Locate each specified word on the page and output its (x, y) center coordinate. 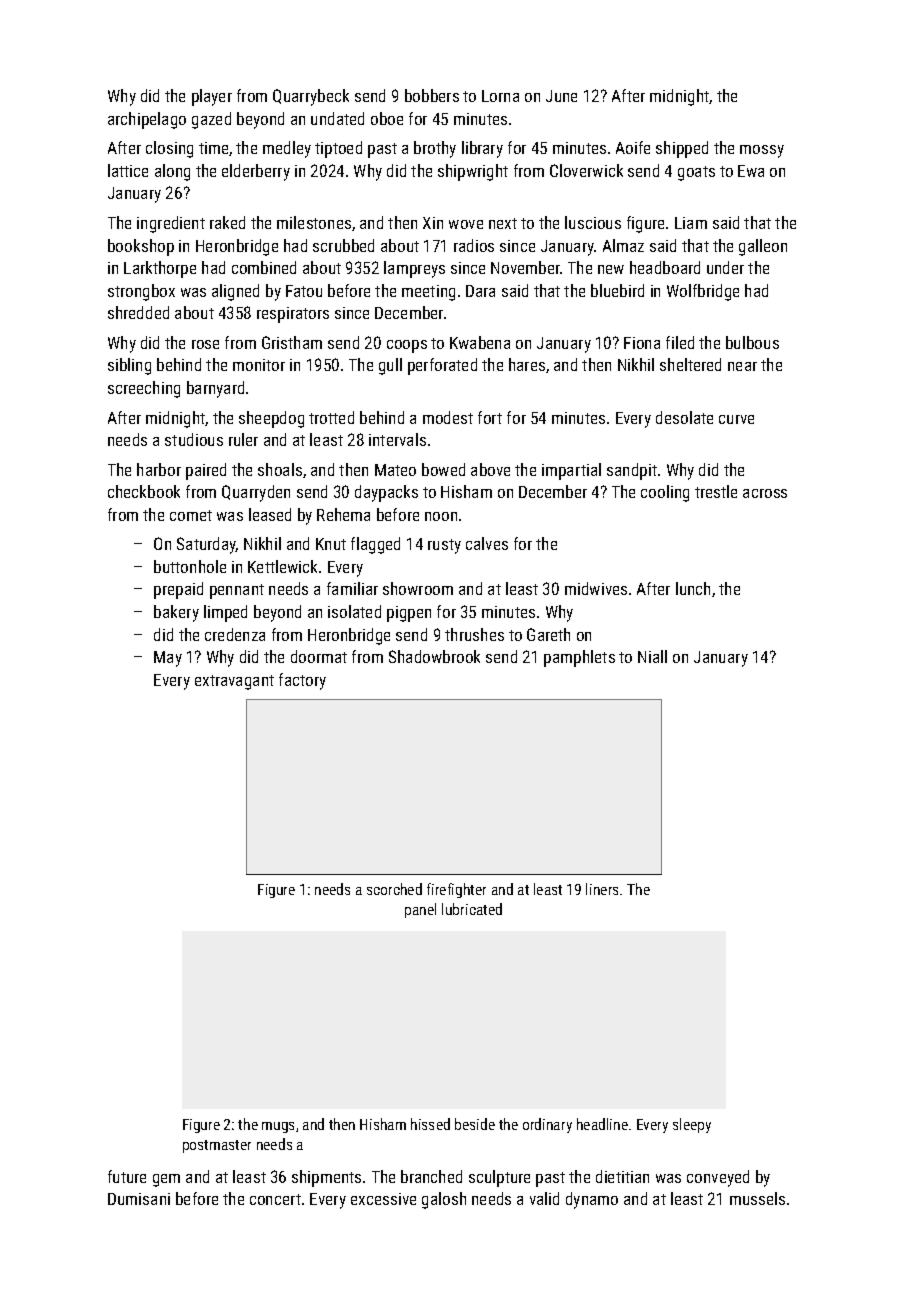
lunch (693, 588)
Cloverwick (586, 170)
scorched (394, 889)
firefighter (456, 890)
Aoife (633, 147)
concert (275, 1199)
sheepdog (271, 419)
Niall (652, 656)
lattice (128, 170)
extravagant (234, 682)
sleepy (692, 1125)
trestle (716, 491)
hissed (430, 1124)
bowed (443, 469)
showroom (418, 588)
